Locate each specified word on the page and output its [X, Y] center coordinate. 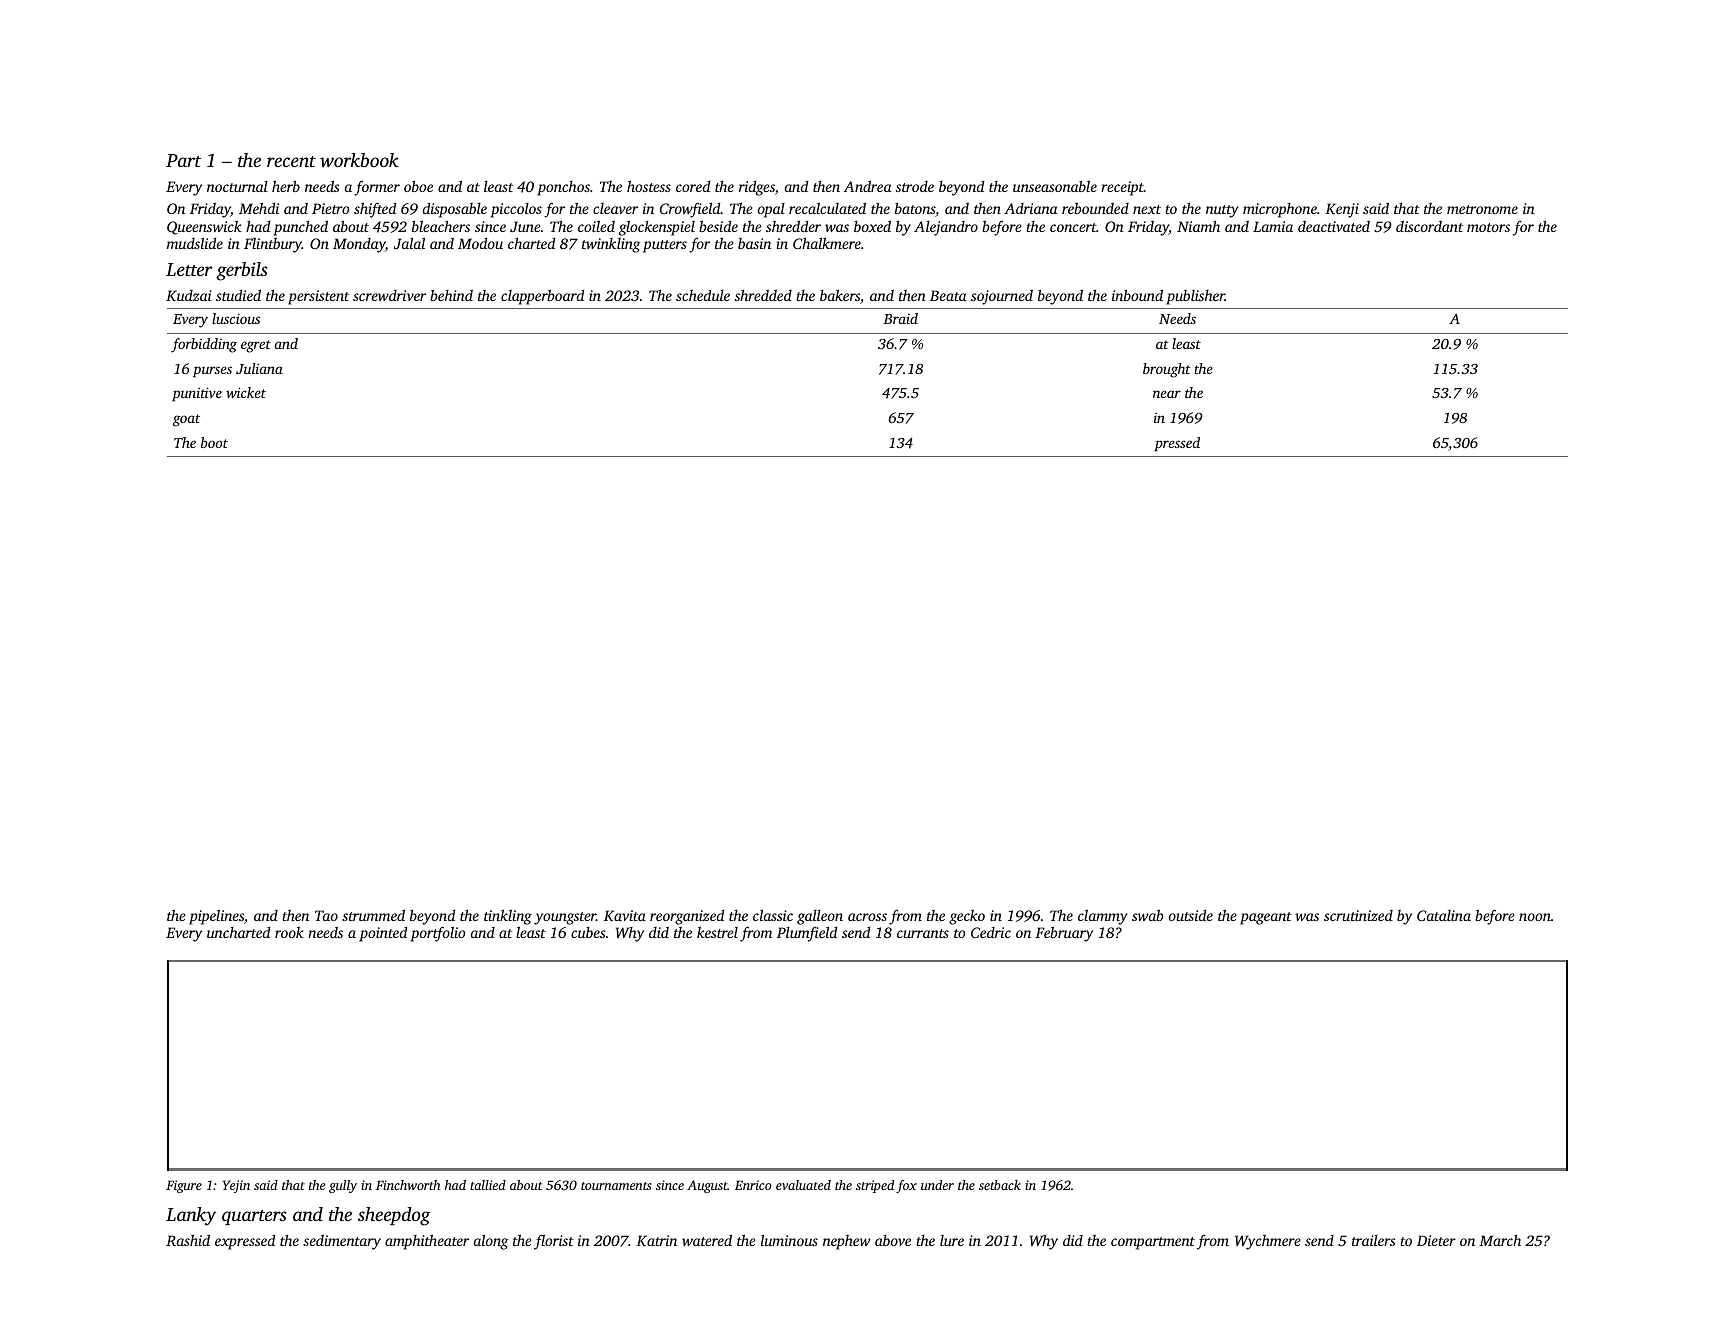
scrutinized [1358, 915]
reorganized [687, 917]
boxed [872, 226]
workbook [359, 160]
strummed [373, 915]
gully [343, 1186]
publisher [1195, 297]
